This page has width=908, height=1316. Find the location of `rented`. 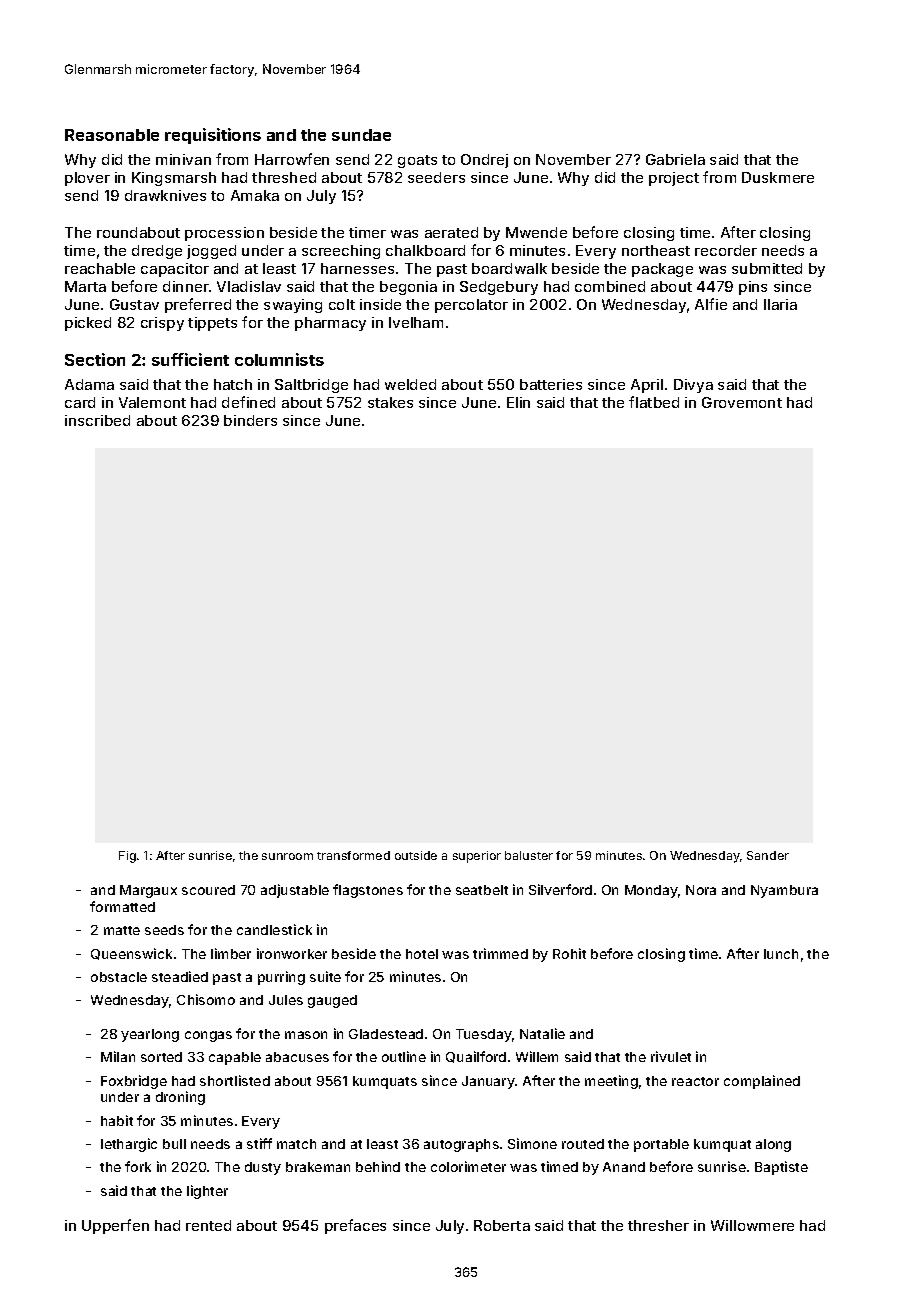

rented is located at coordinates (208, 1225).
